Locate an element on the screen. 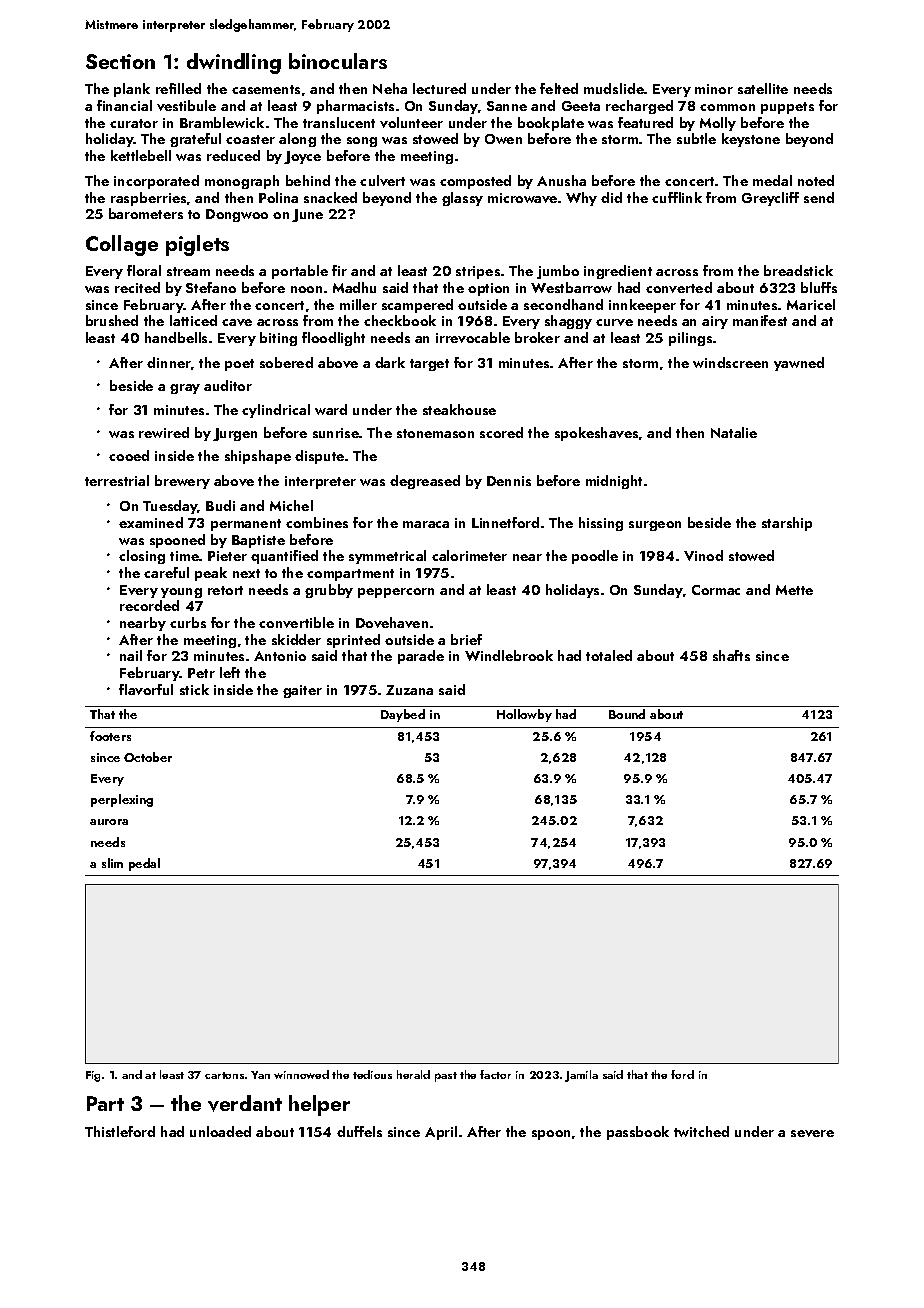  Section is located at coordinates (120, 61).
